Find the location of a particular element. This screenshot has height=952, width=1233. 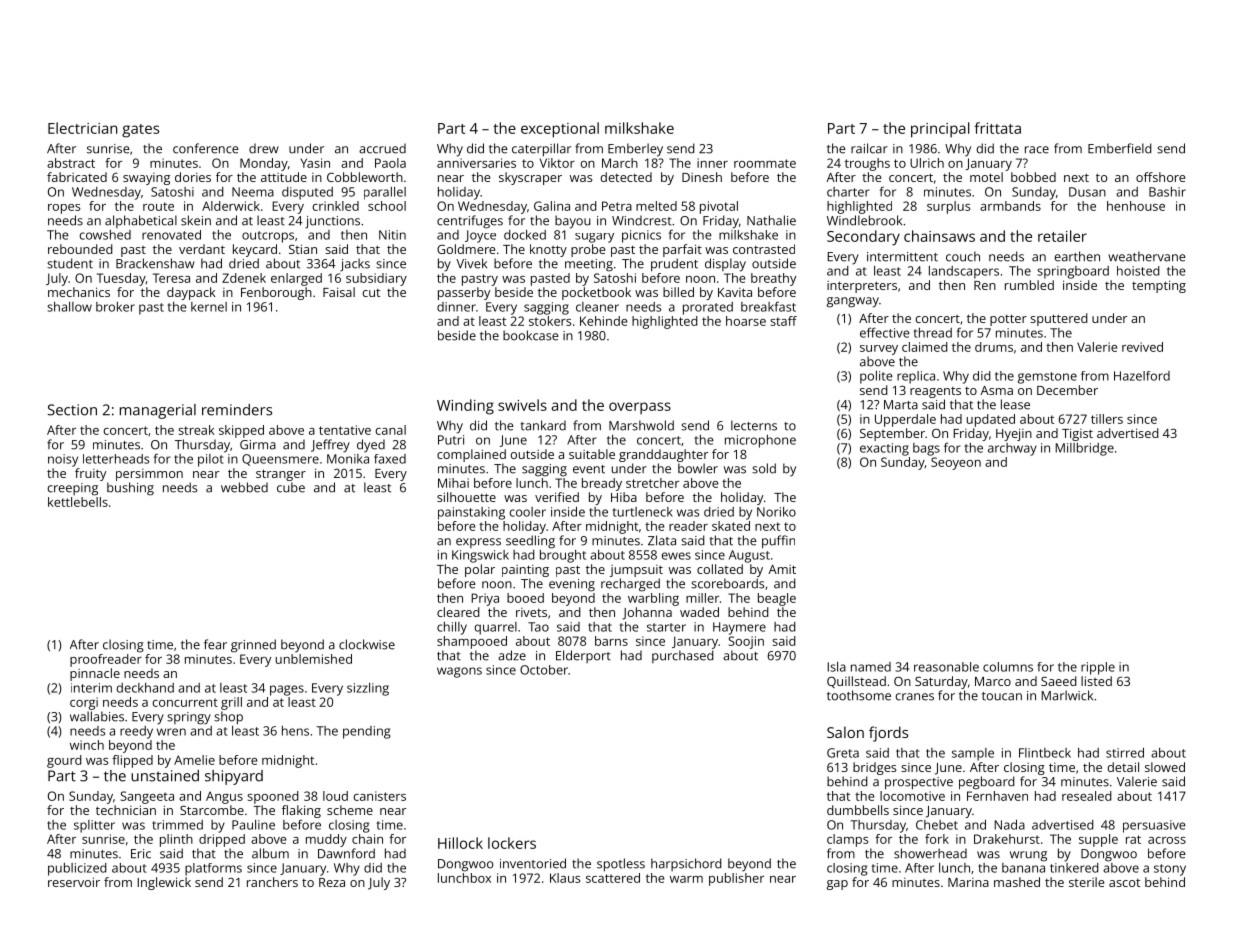

Klaus is located at coordinates (565, 878).
